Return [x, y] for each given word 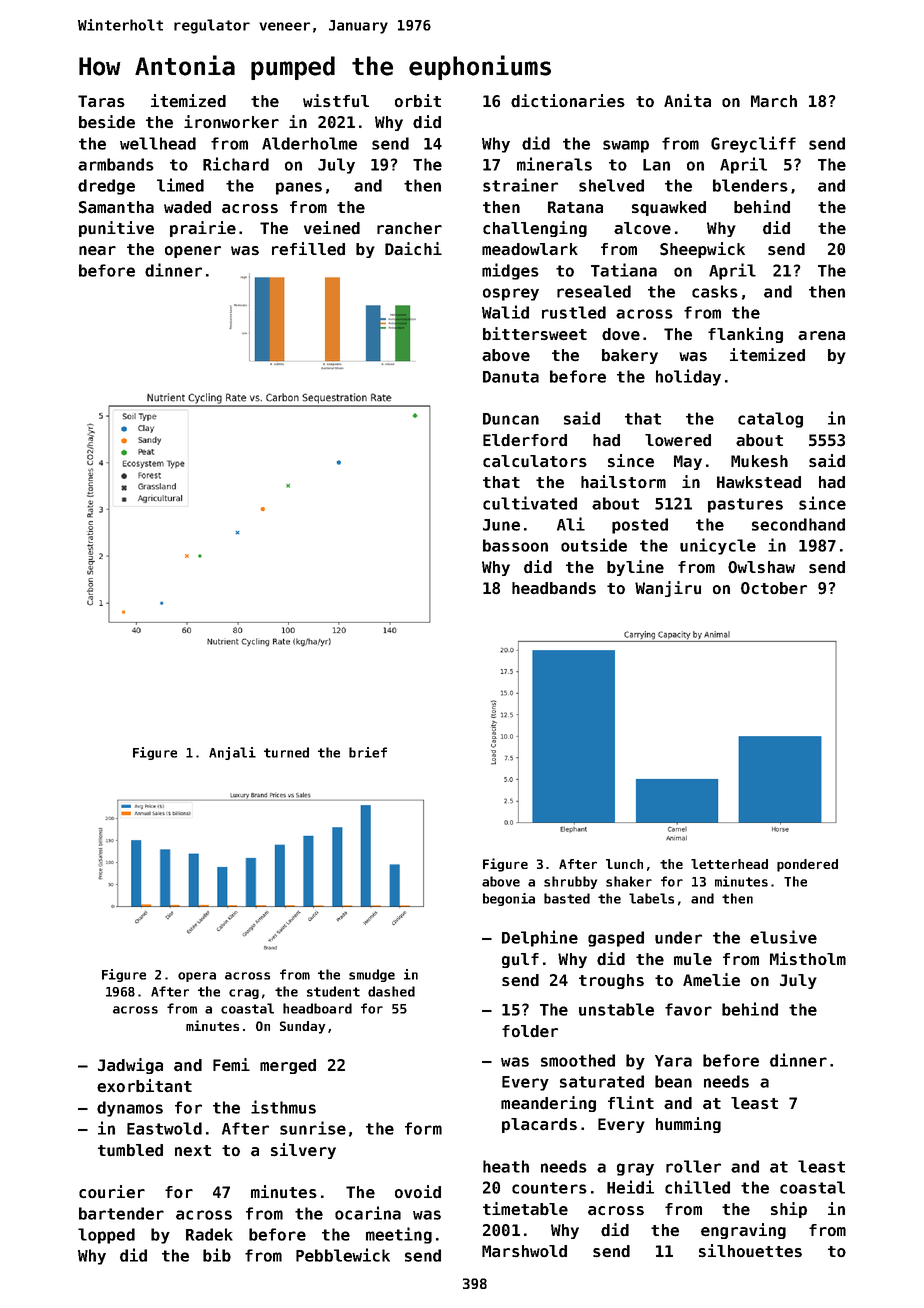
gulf [520, 960]
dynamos [130, 1109]
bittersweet [535, 333]
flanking [745, 335]
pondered [807, 865]
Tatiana [624, 270]
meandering [548, 1104]
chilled [697, 1187]
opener [193, 252]
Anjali [232, 753]
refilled [308, 248]
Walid [505, 312]
